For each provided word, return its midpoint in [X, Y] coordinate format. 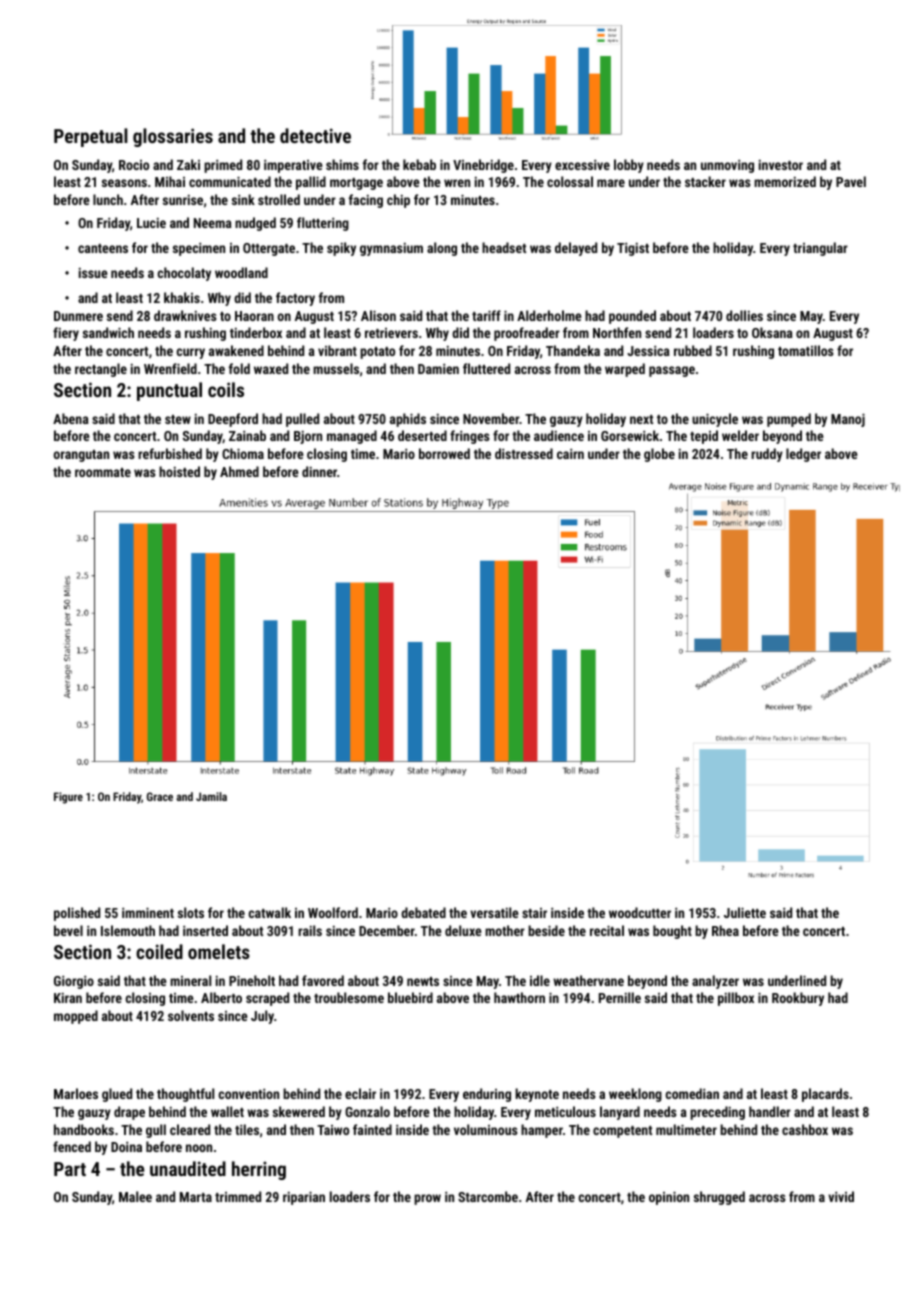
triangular [820, 249]
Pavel [851, 181]
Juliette [745, 912]
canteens [103, 248]
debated [423, 912]
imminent [148, 912]
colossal [570, 181]
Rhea [725, 930]
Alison [378, 315]
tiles [247, 1129]
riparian [304, 1198]
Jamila [211, 796]
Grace [160, 796]
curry [190, 353]
